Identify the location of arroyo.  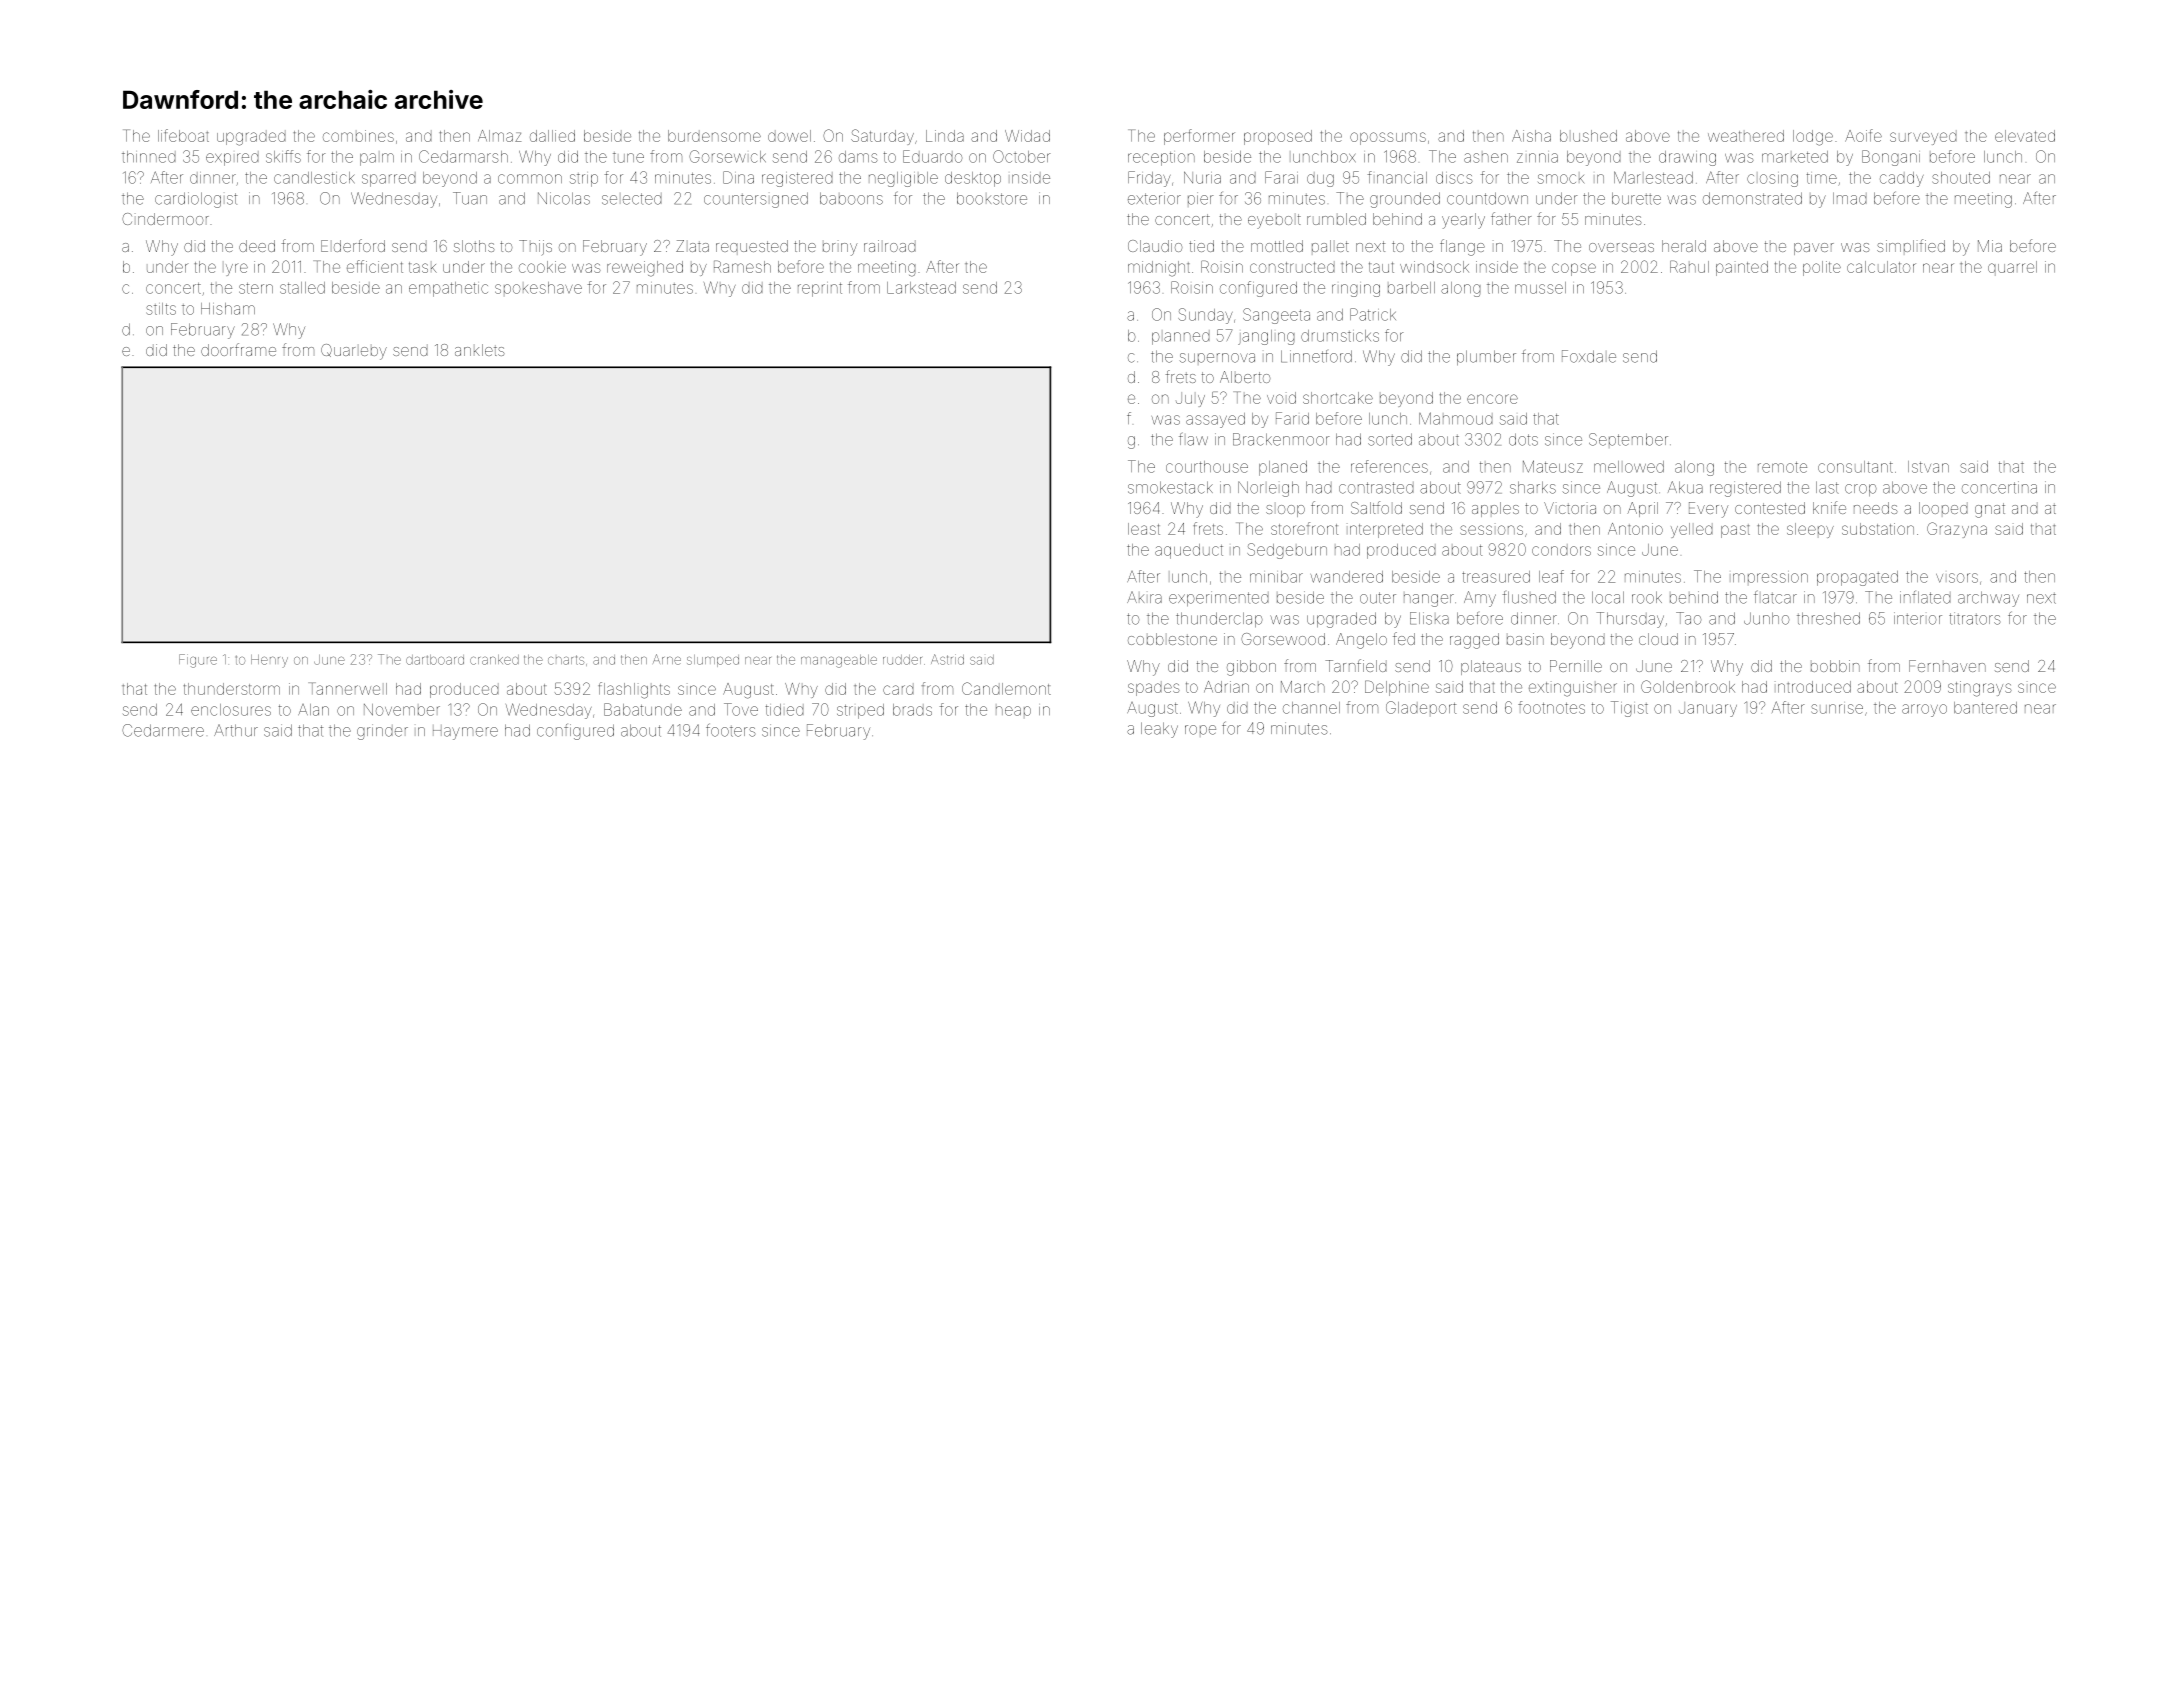
(1924, 710).
